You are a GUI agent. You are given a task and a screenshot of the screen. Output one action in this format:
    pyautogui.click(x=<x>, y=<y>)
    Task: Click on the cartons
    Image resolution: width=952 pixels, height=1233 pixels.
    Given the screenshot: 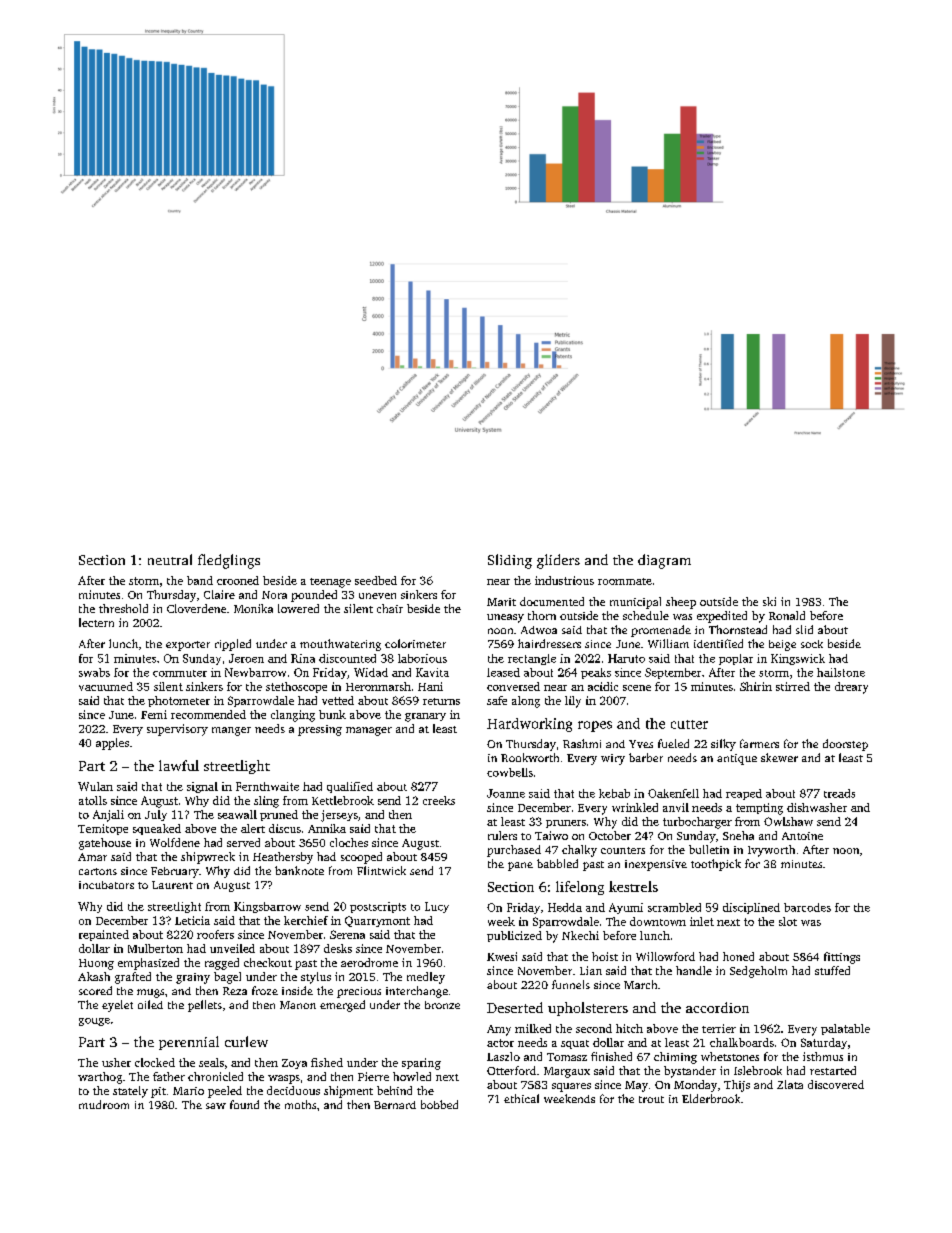 What is the action you would take?
    pyautogui.click(x=98, y=871)
